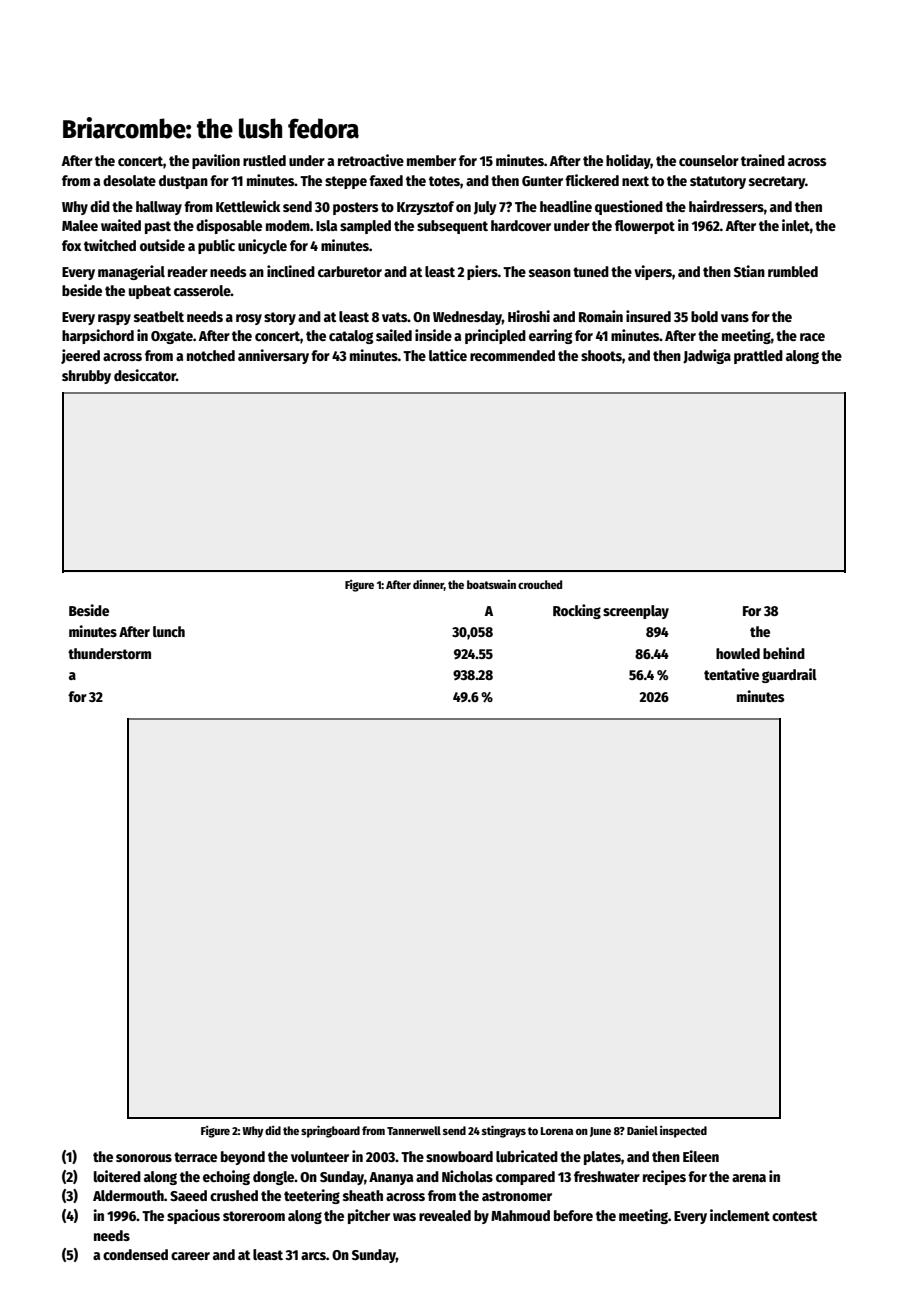 This image has height=1316, width=908. Describe the element at coordinates (371, 160) in the image. I see `retroactive` at that location.
